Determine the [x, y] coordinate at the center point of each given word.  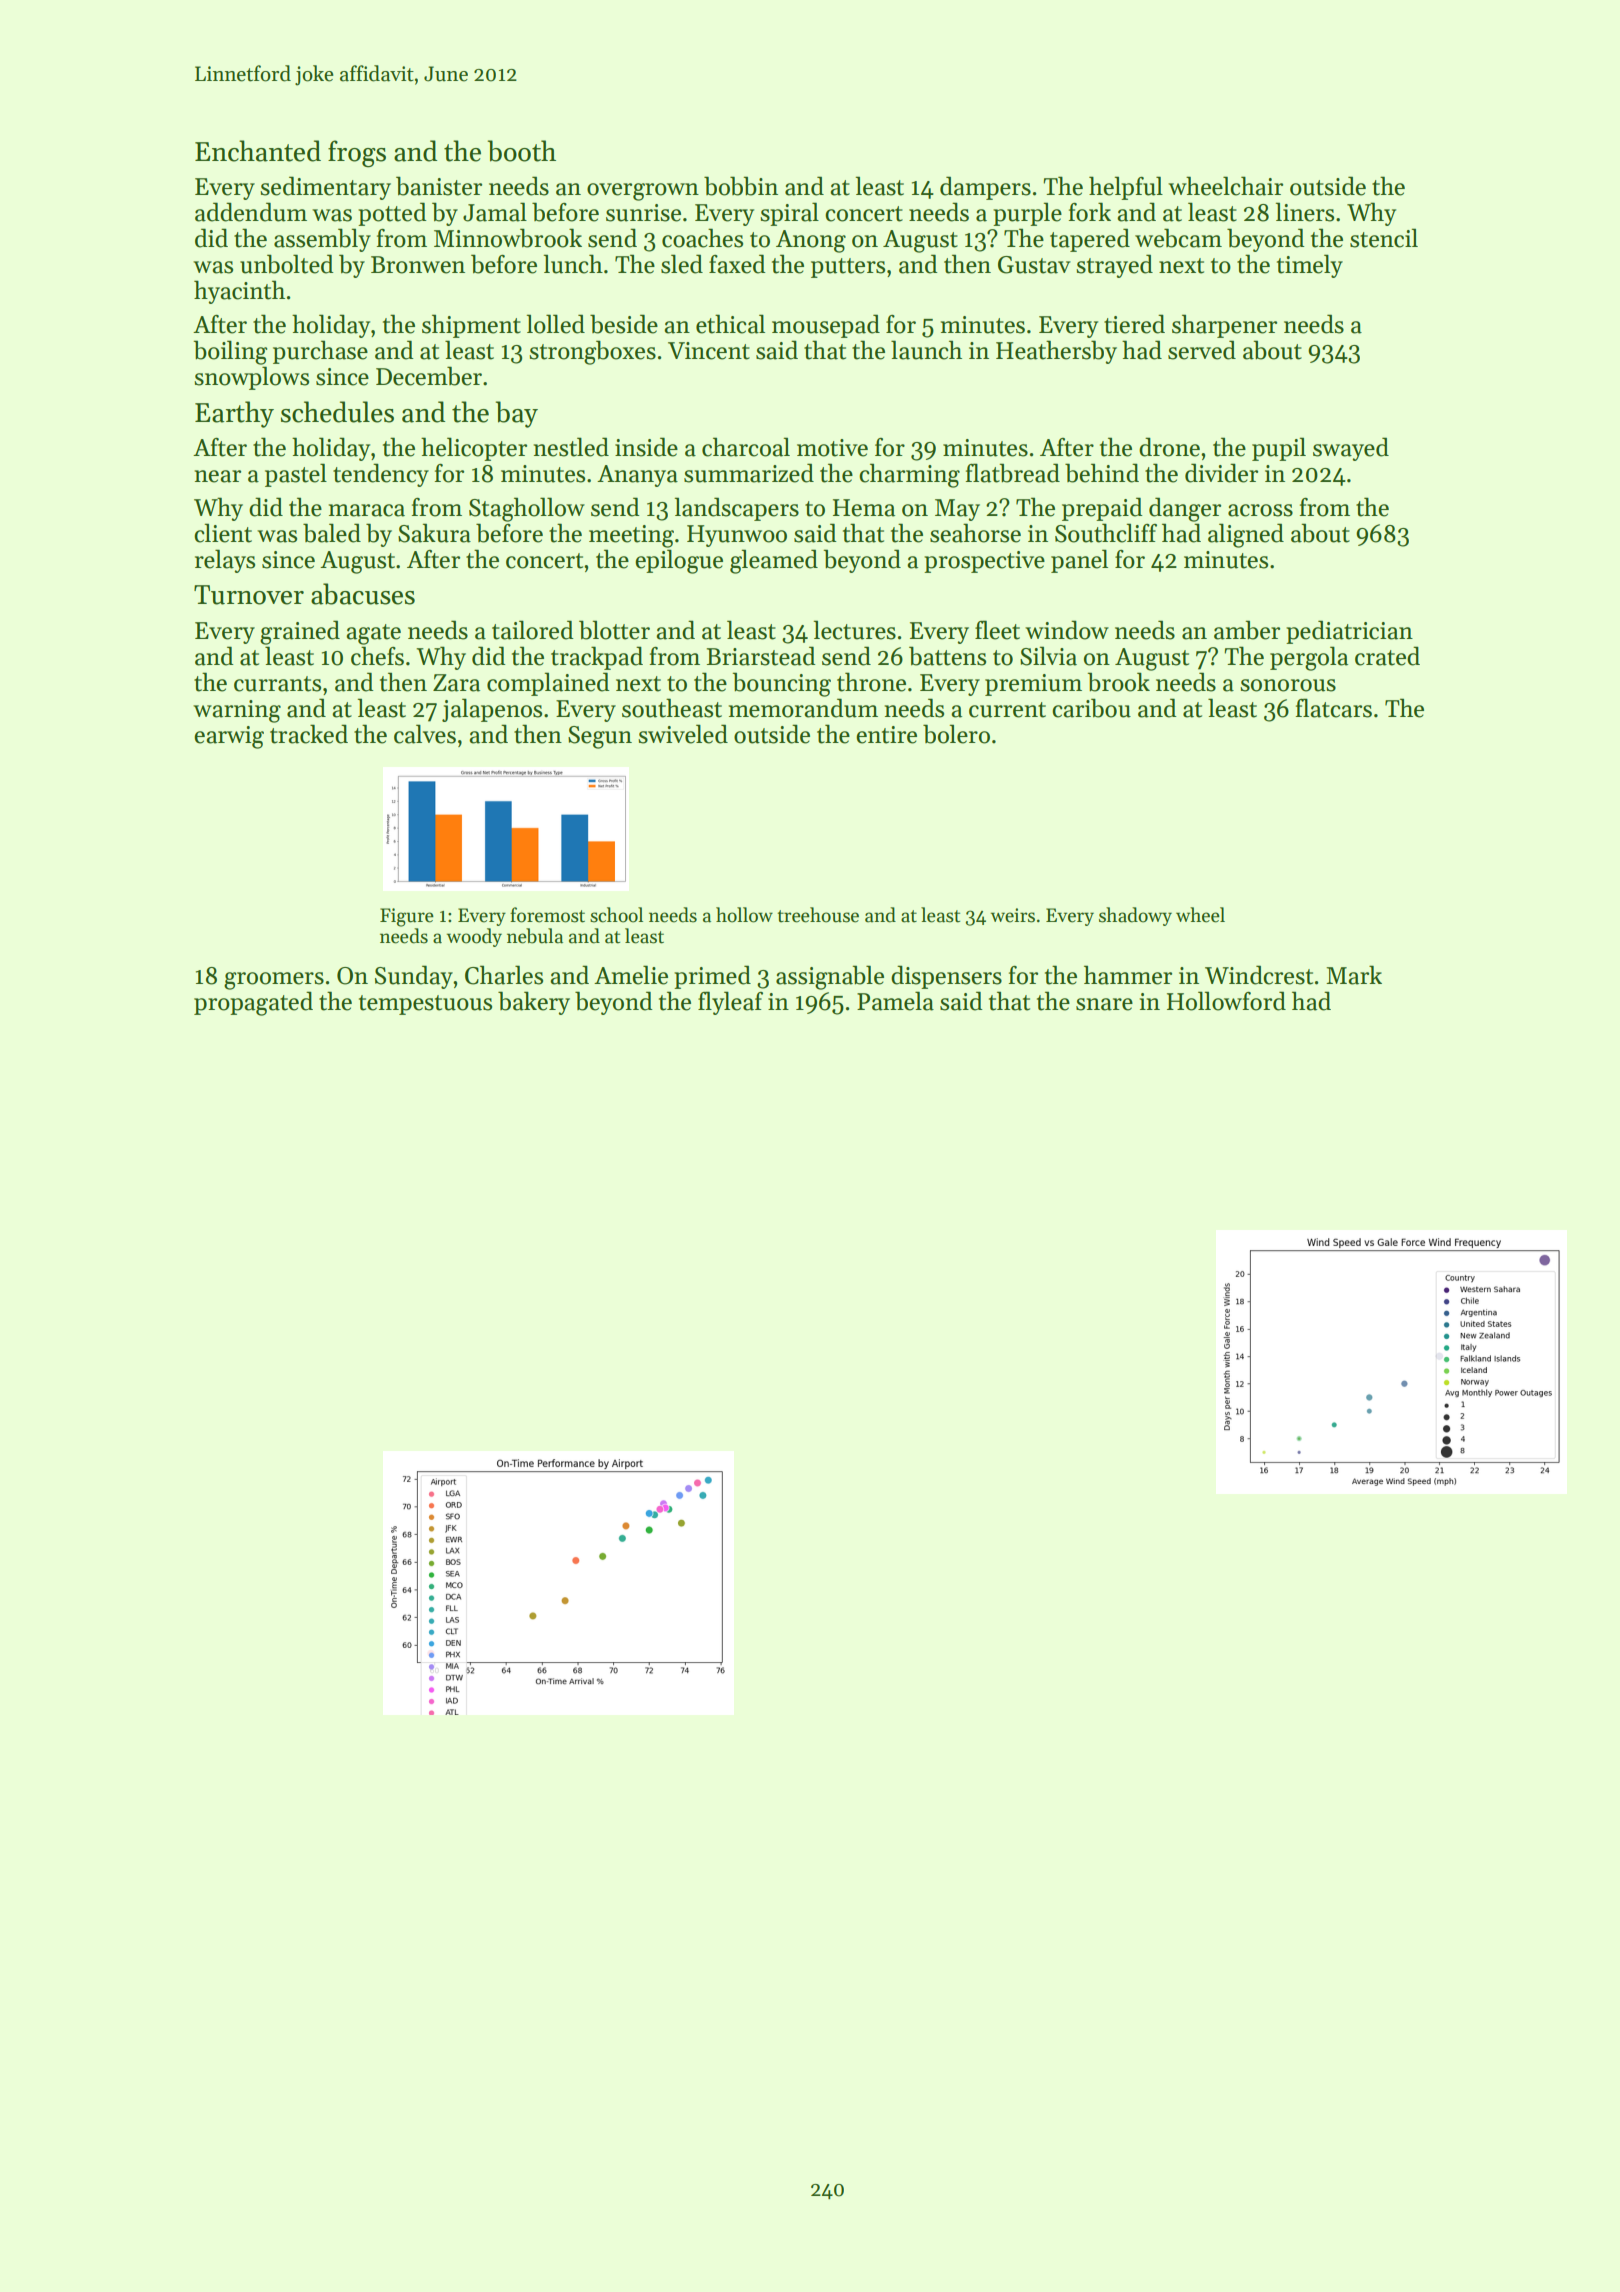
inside [646, 447]
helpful [1126, 188]
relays [225, 561]
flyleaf [730, 1003]
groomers [274, 981]
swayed [1351, 449]
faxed [737, 264]
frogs [357, 154]
